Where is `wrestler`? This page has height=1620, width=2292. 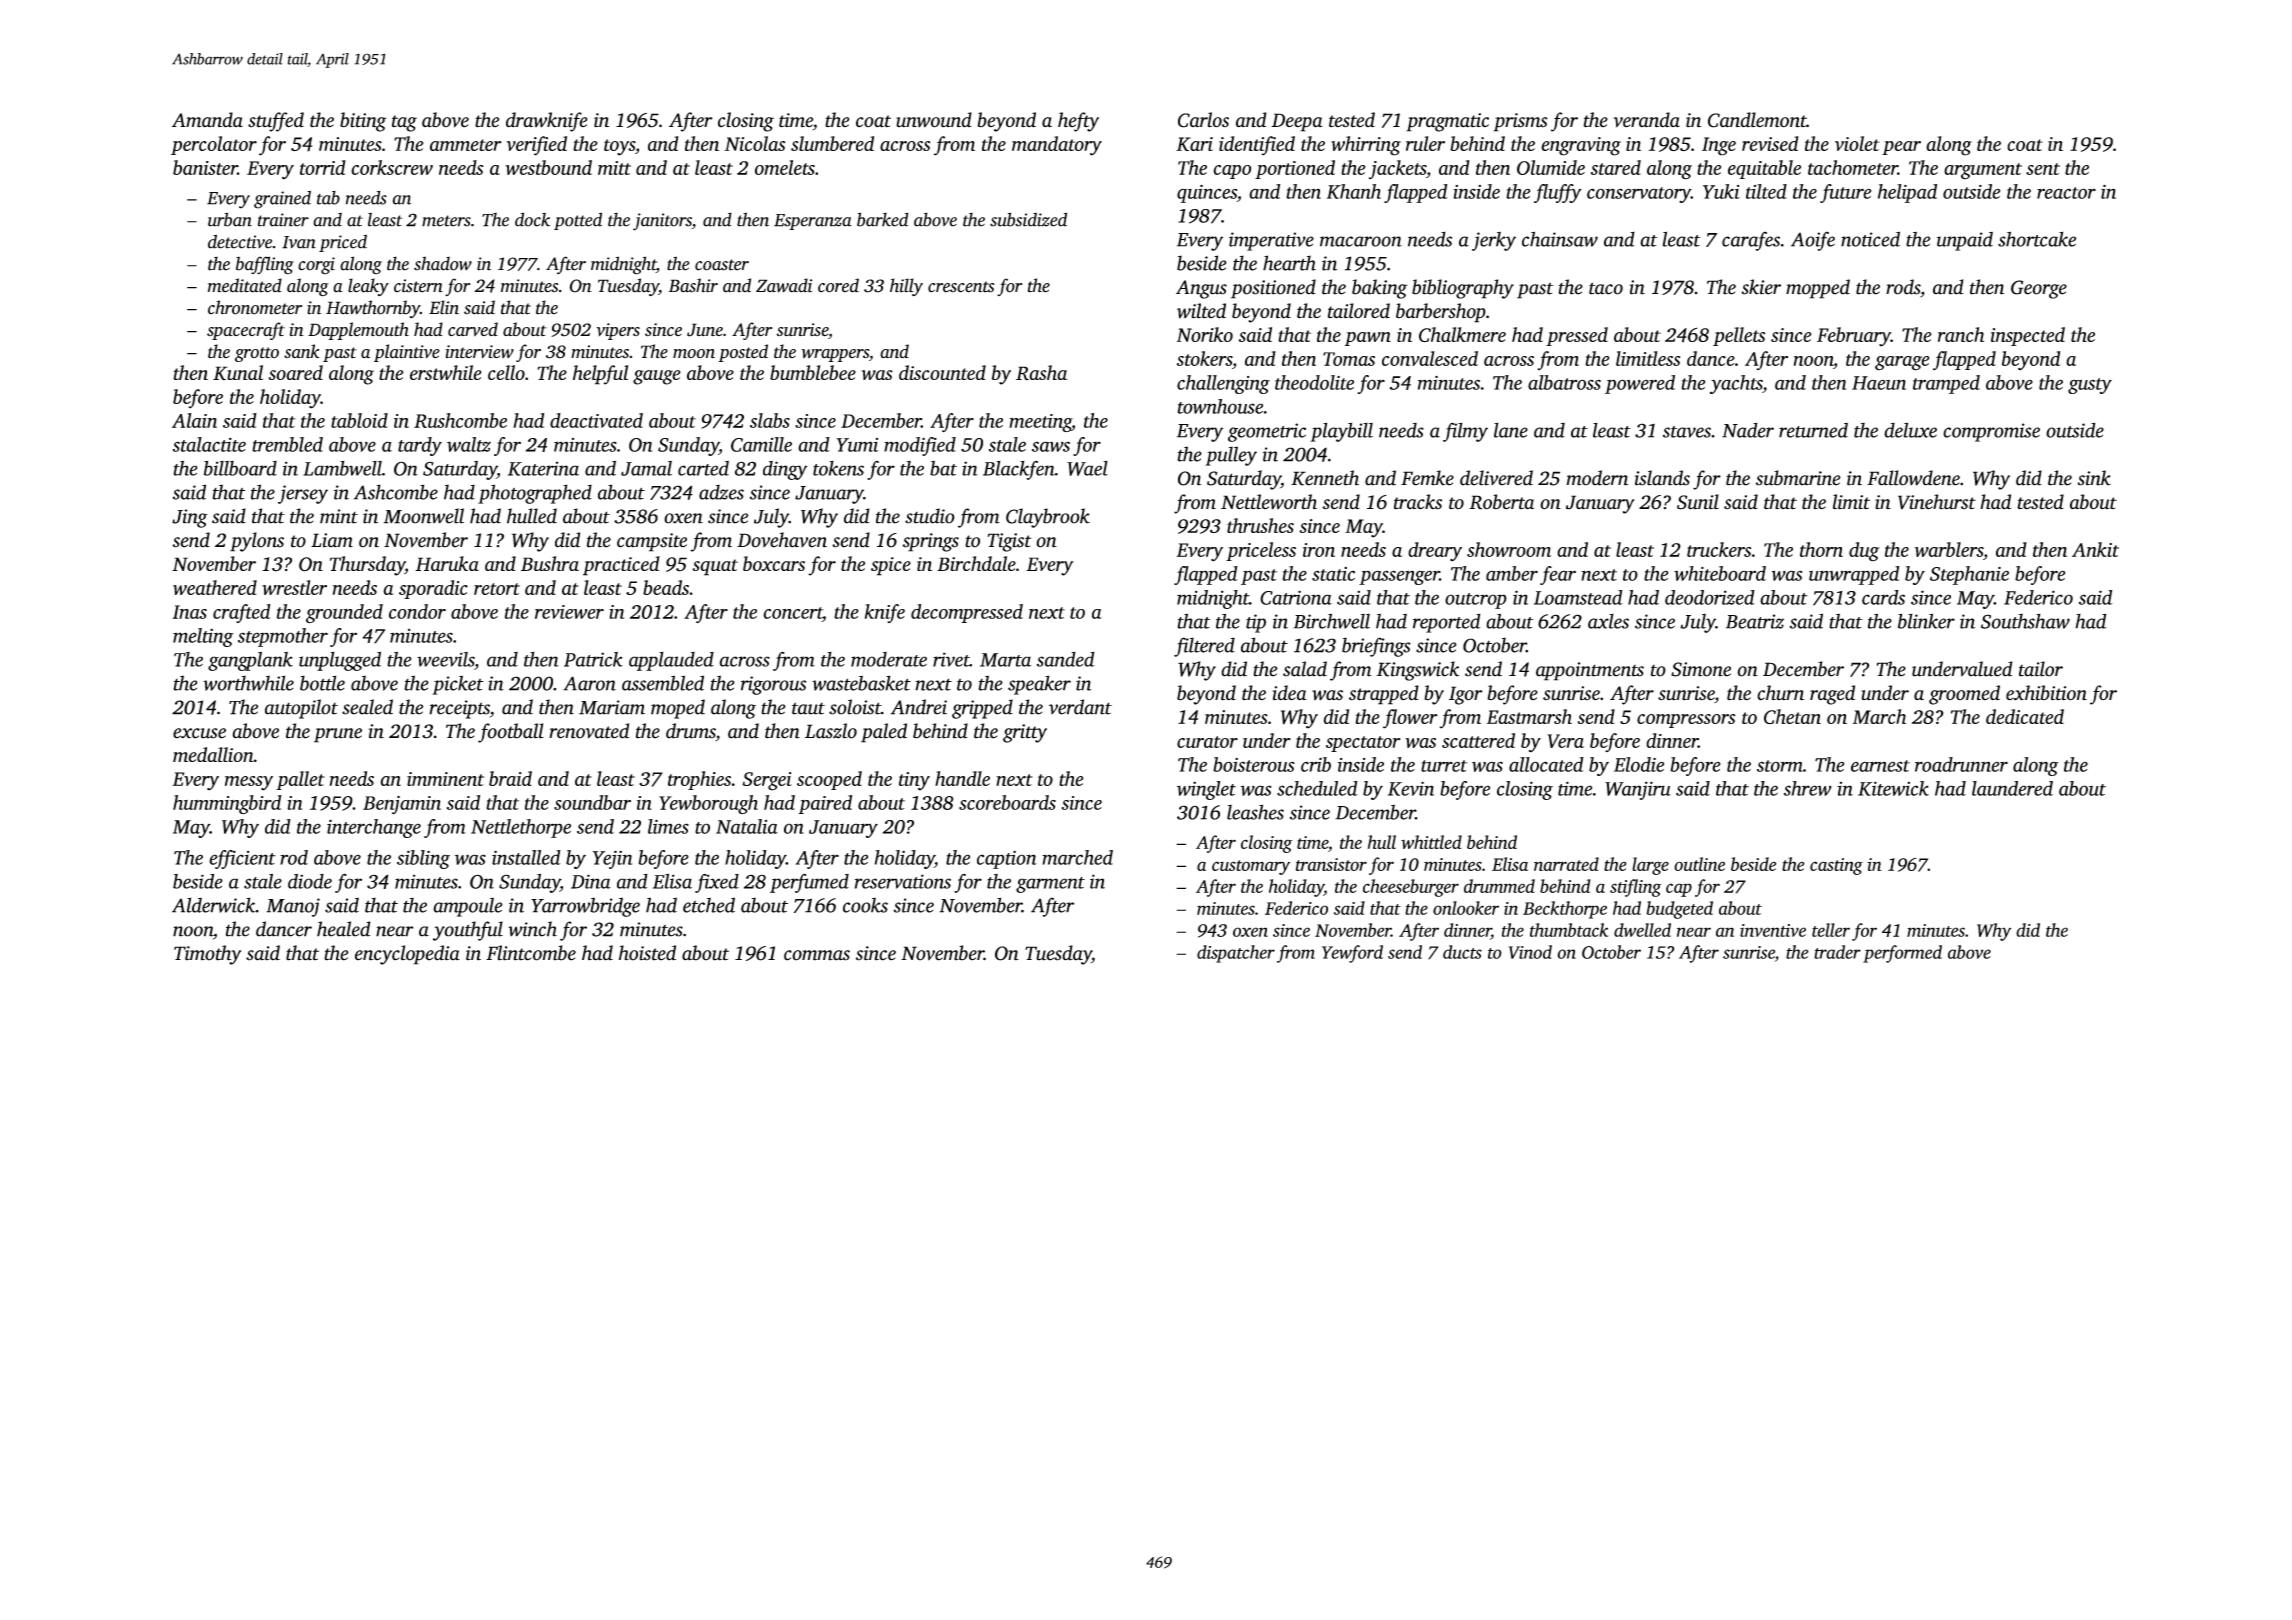 wrestler is located at coordinates (294, 587).
